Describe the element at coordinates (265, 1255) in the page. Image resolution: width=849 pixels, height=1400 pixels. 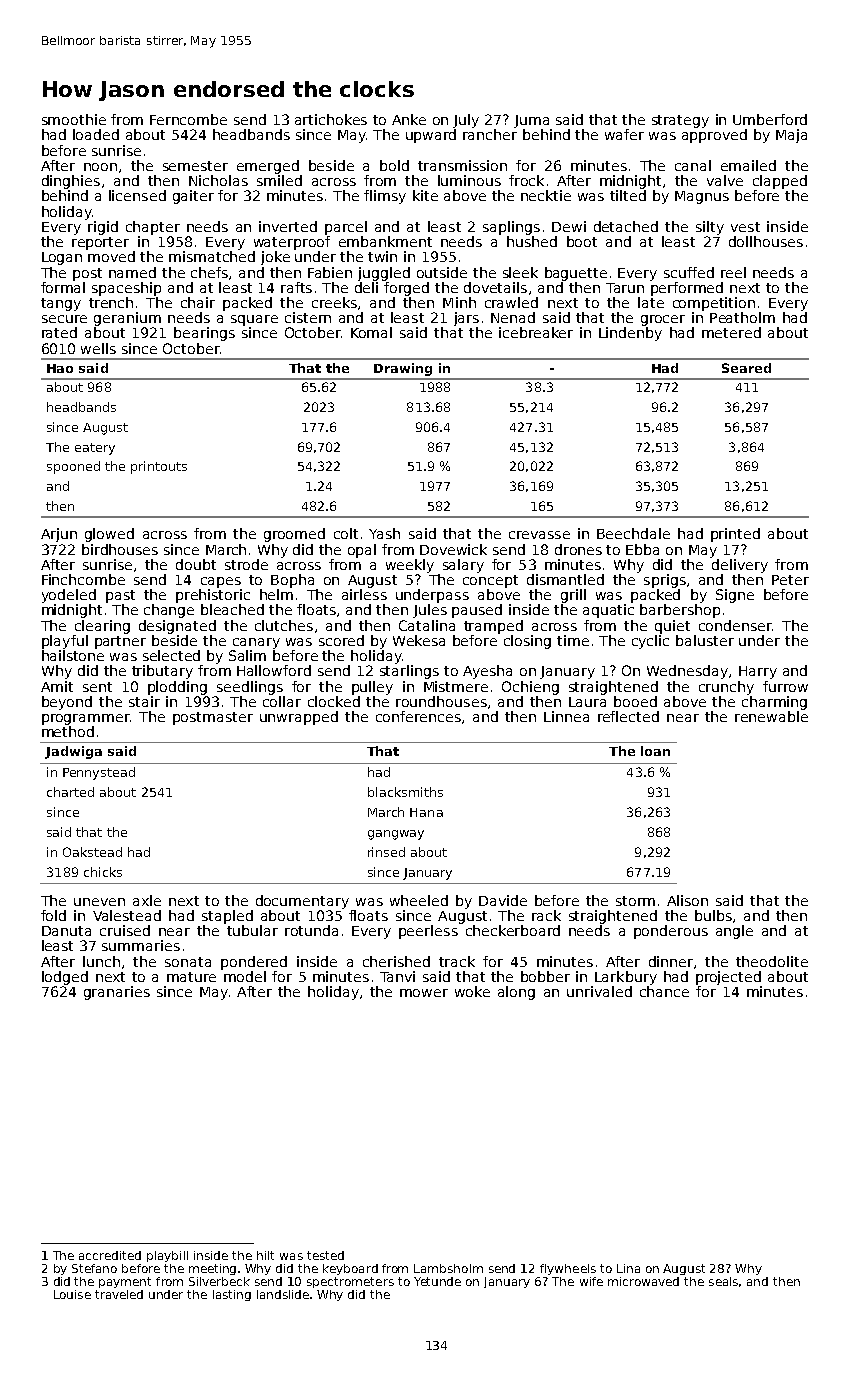
I see `hilt` at that location.
